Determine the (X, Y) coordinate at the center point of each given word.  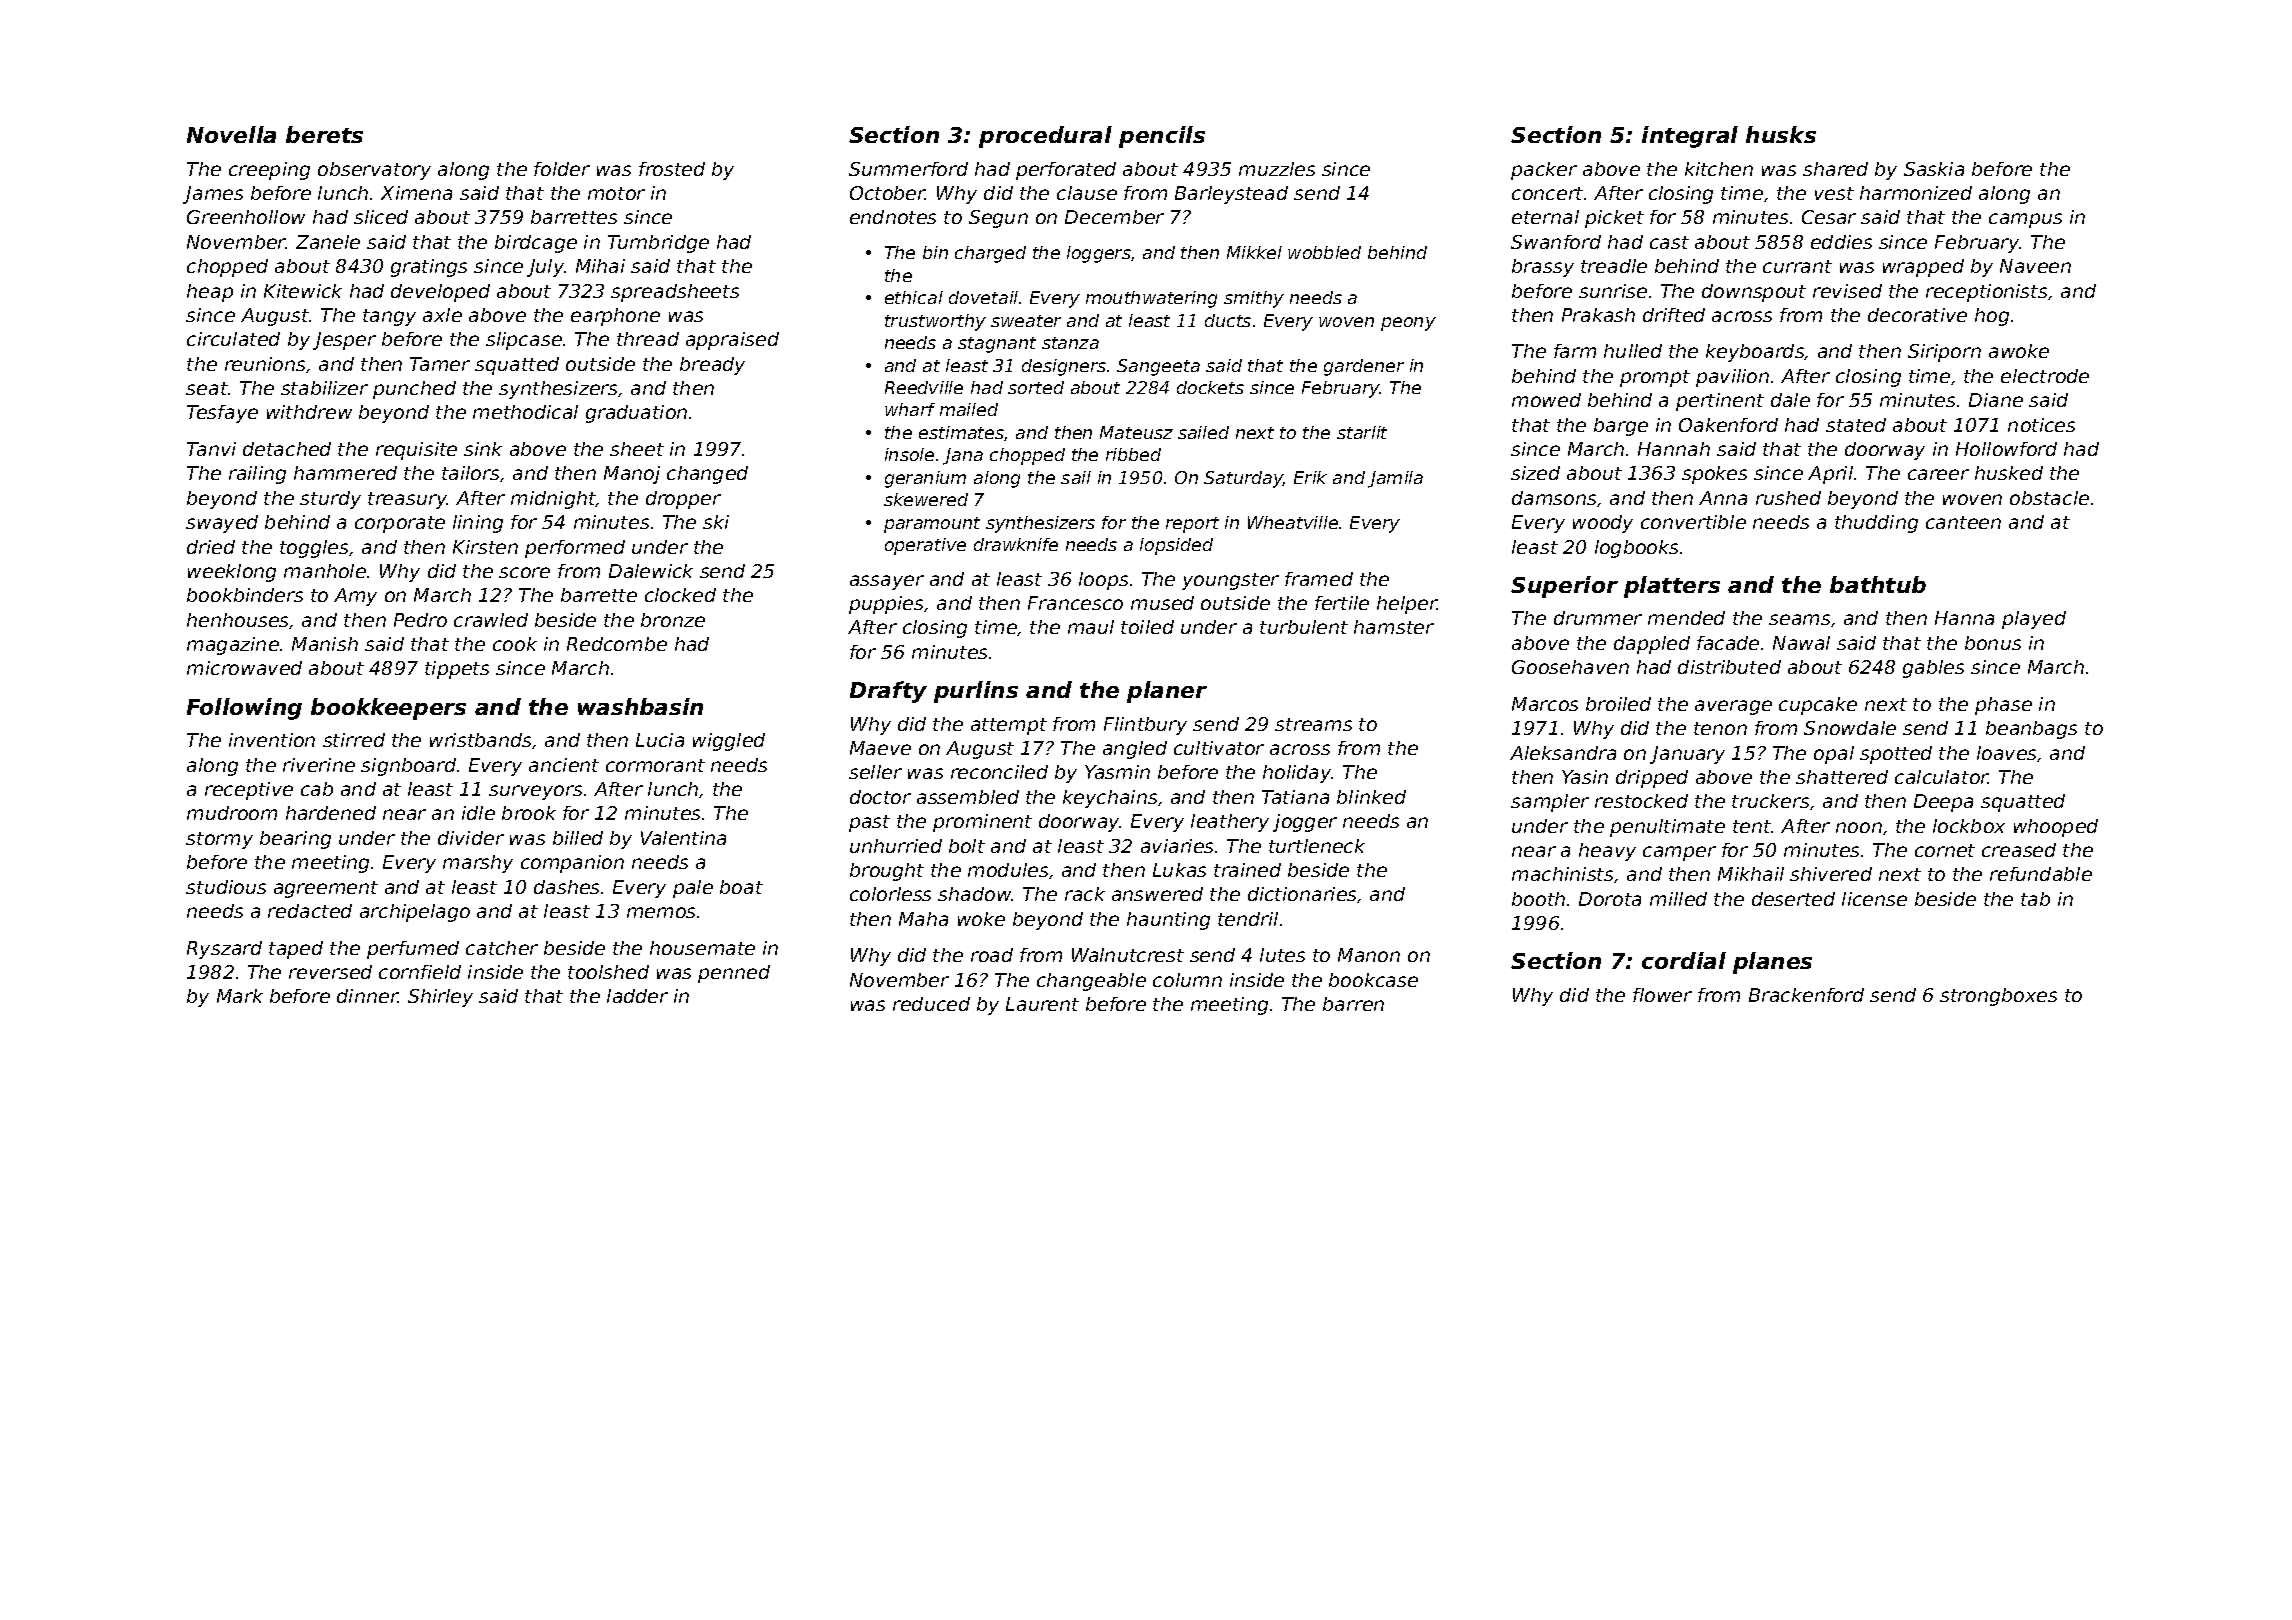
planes (1772, 963)
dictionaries (1303, 895)
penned (734, 974)
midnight (553, 500)
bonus (1993, 643)
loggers (1099, 254)
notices (2041, 425)
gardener (1364, 367)
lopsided (1176, 546)
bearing (295, 840)
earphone (615, 317)
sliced (381, 217)
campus (2025, 220)
